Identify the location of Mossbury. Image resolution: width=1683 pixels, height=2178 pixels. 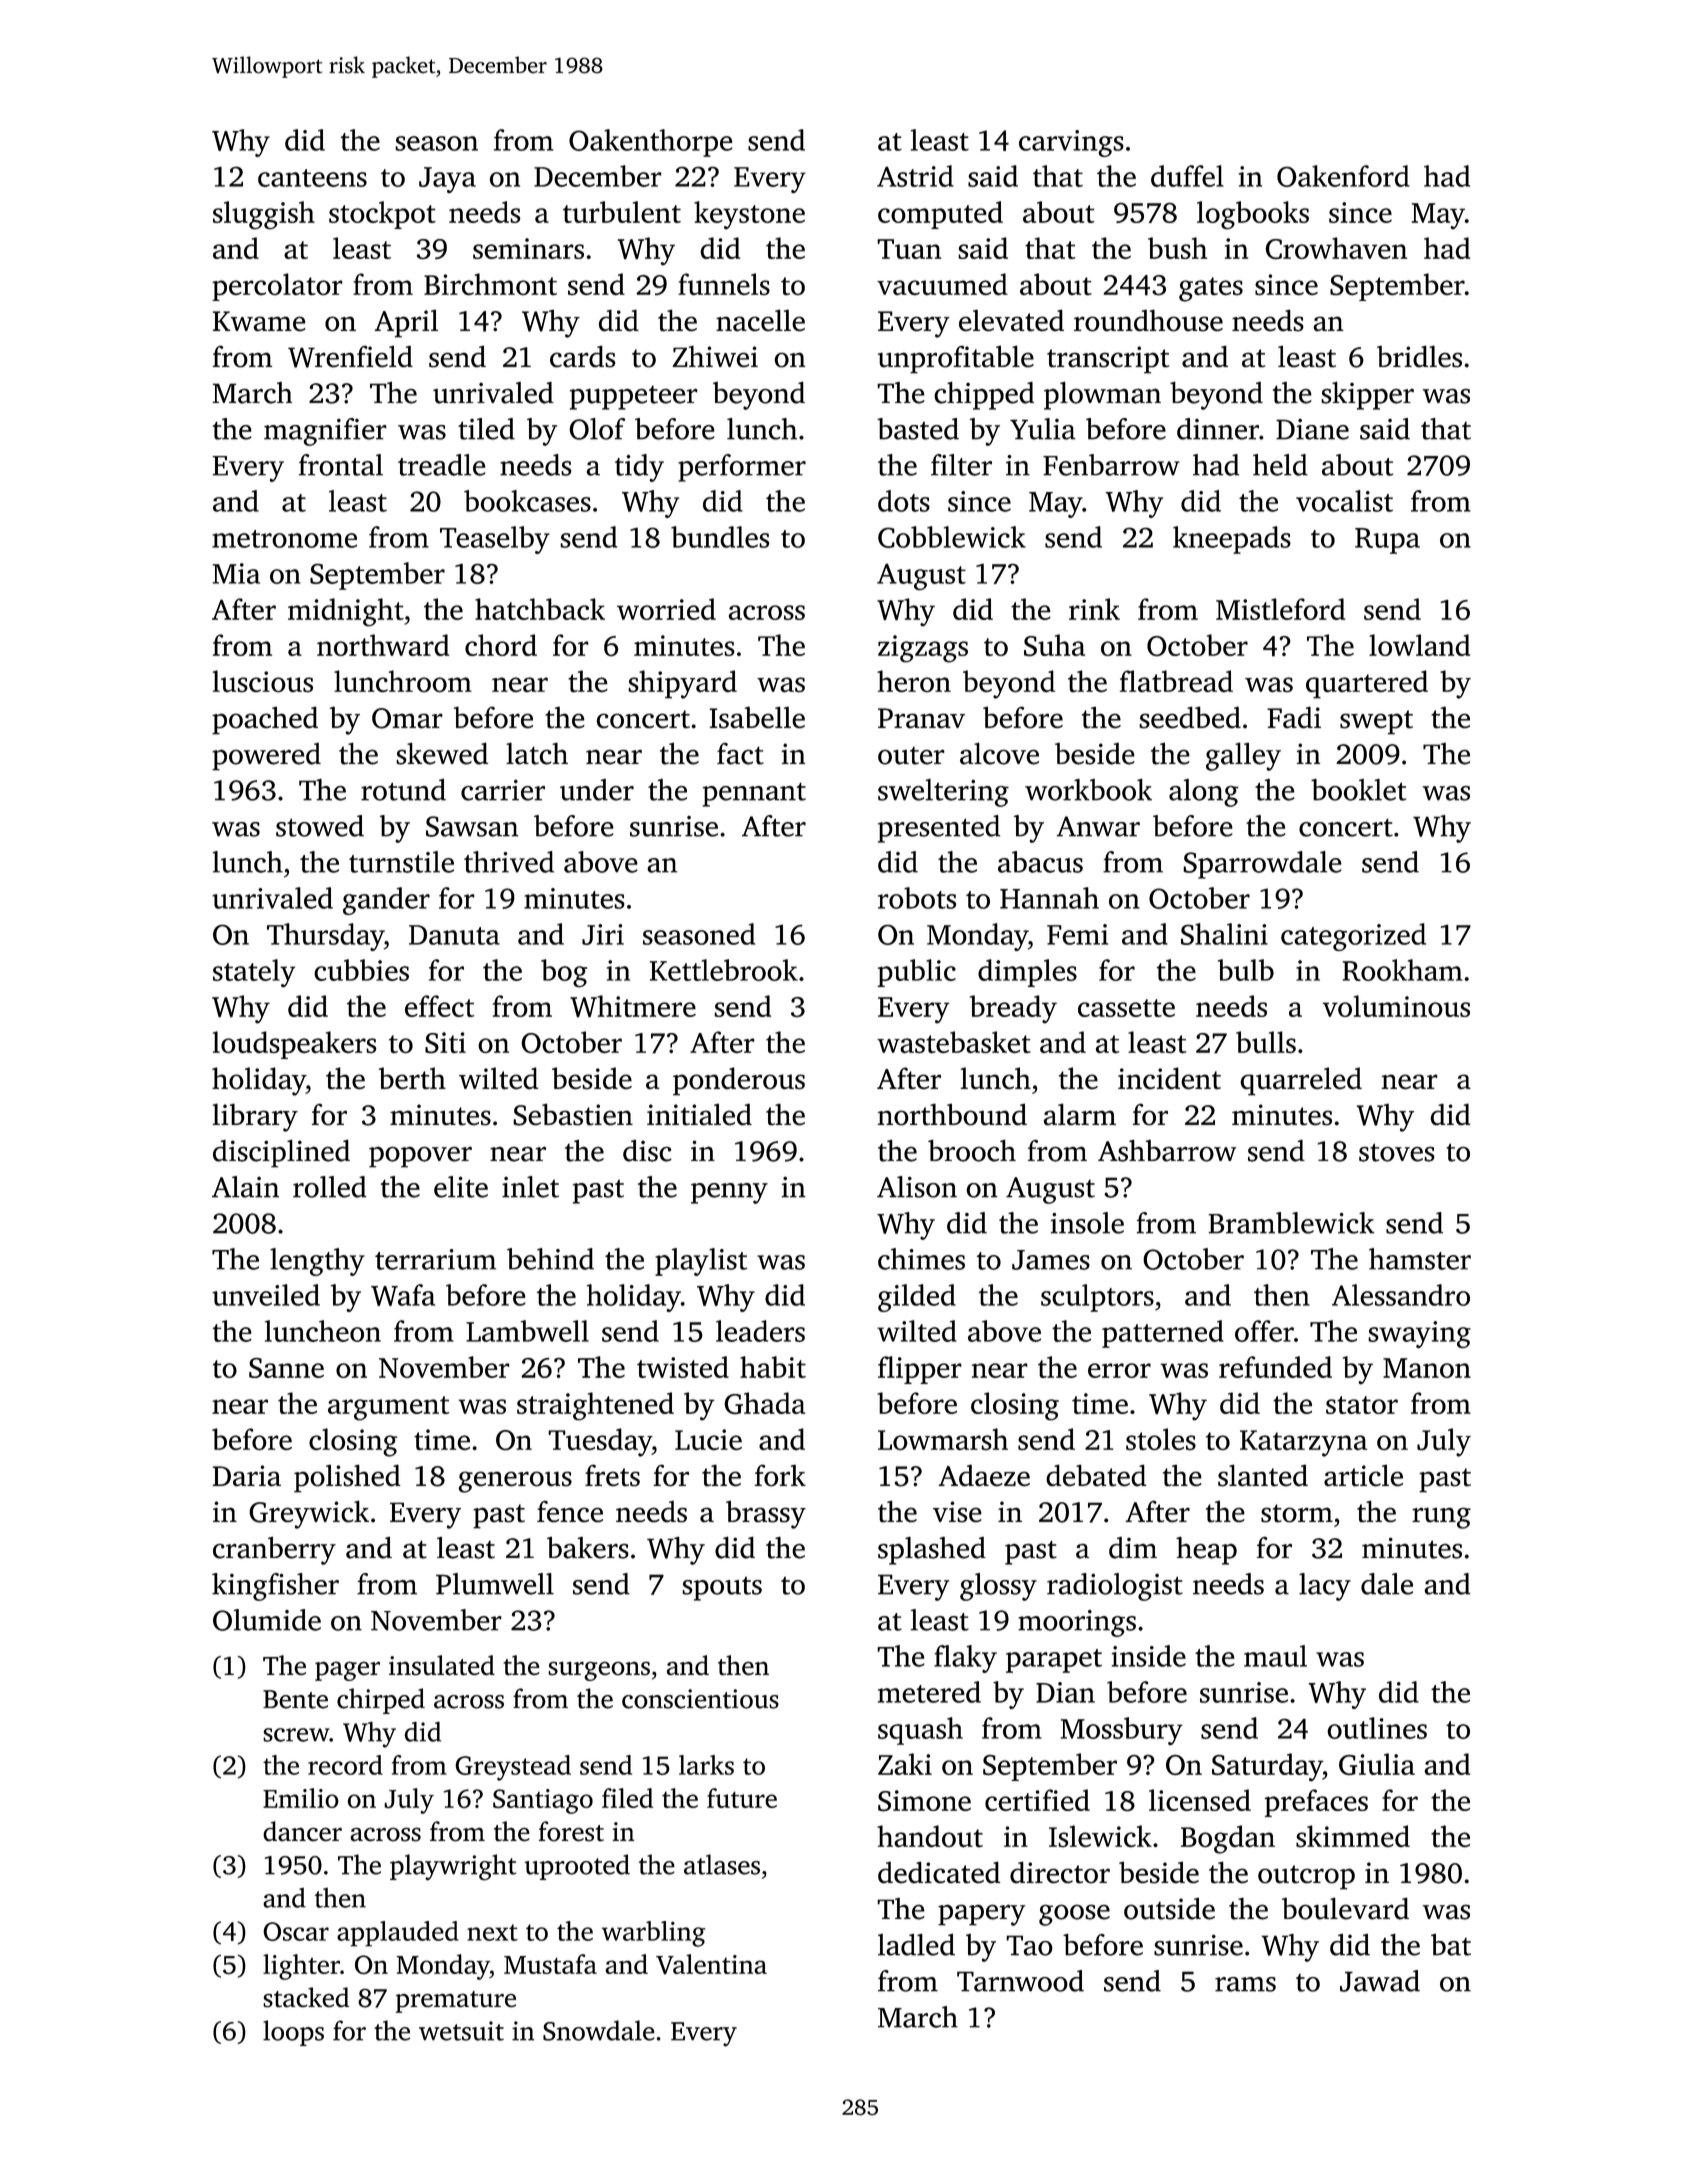
(1122, 1731).
